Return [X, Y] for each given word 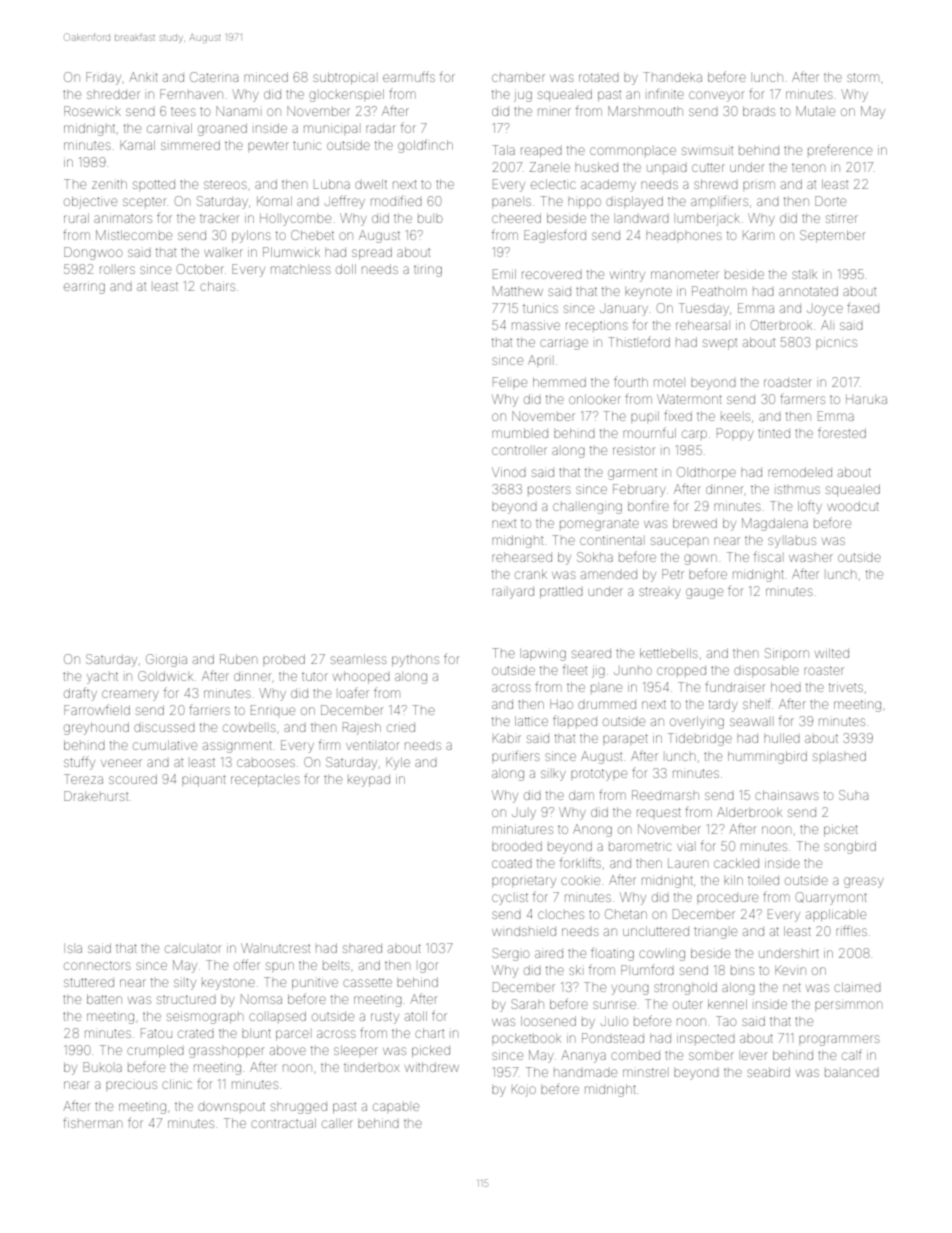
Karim [758, 235]
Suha [853, 795]
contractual [283, 1123]
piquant [204, 780]
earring [84, 287]
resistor [634, 450]
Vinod [509, 472]
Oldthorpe [706, 473]
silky [553, 775]
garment [632, 474]
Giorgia [166, 660]
